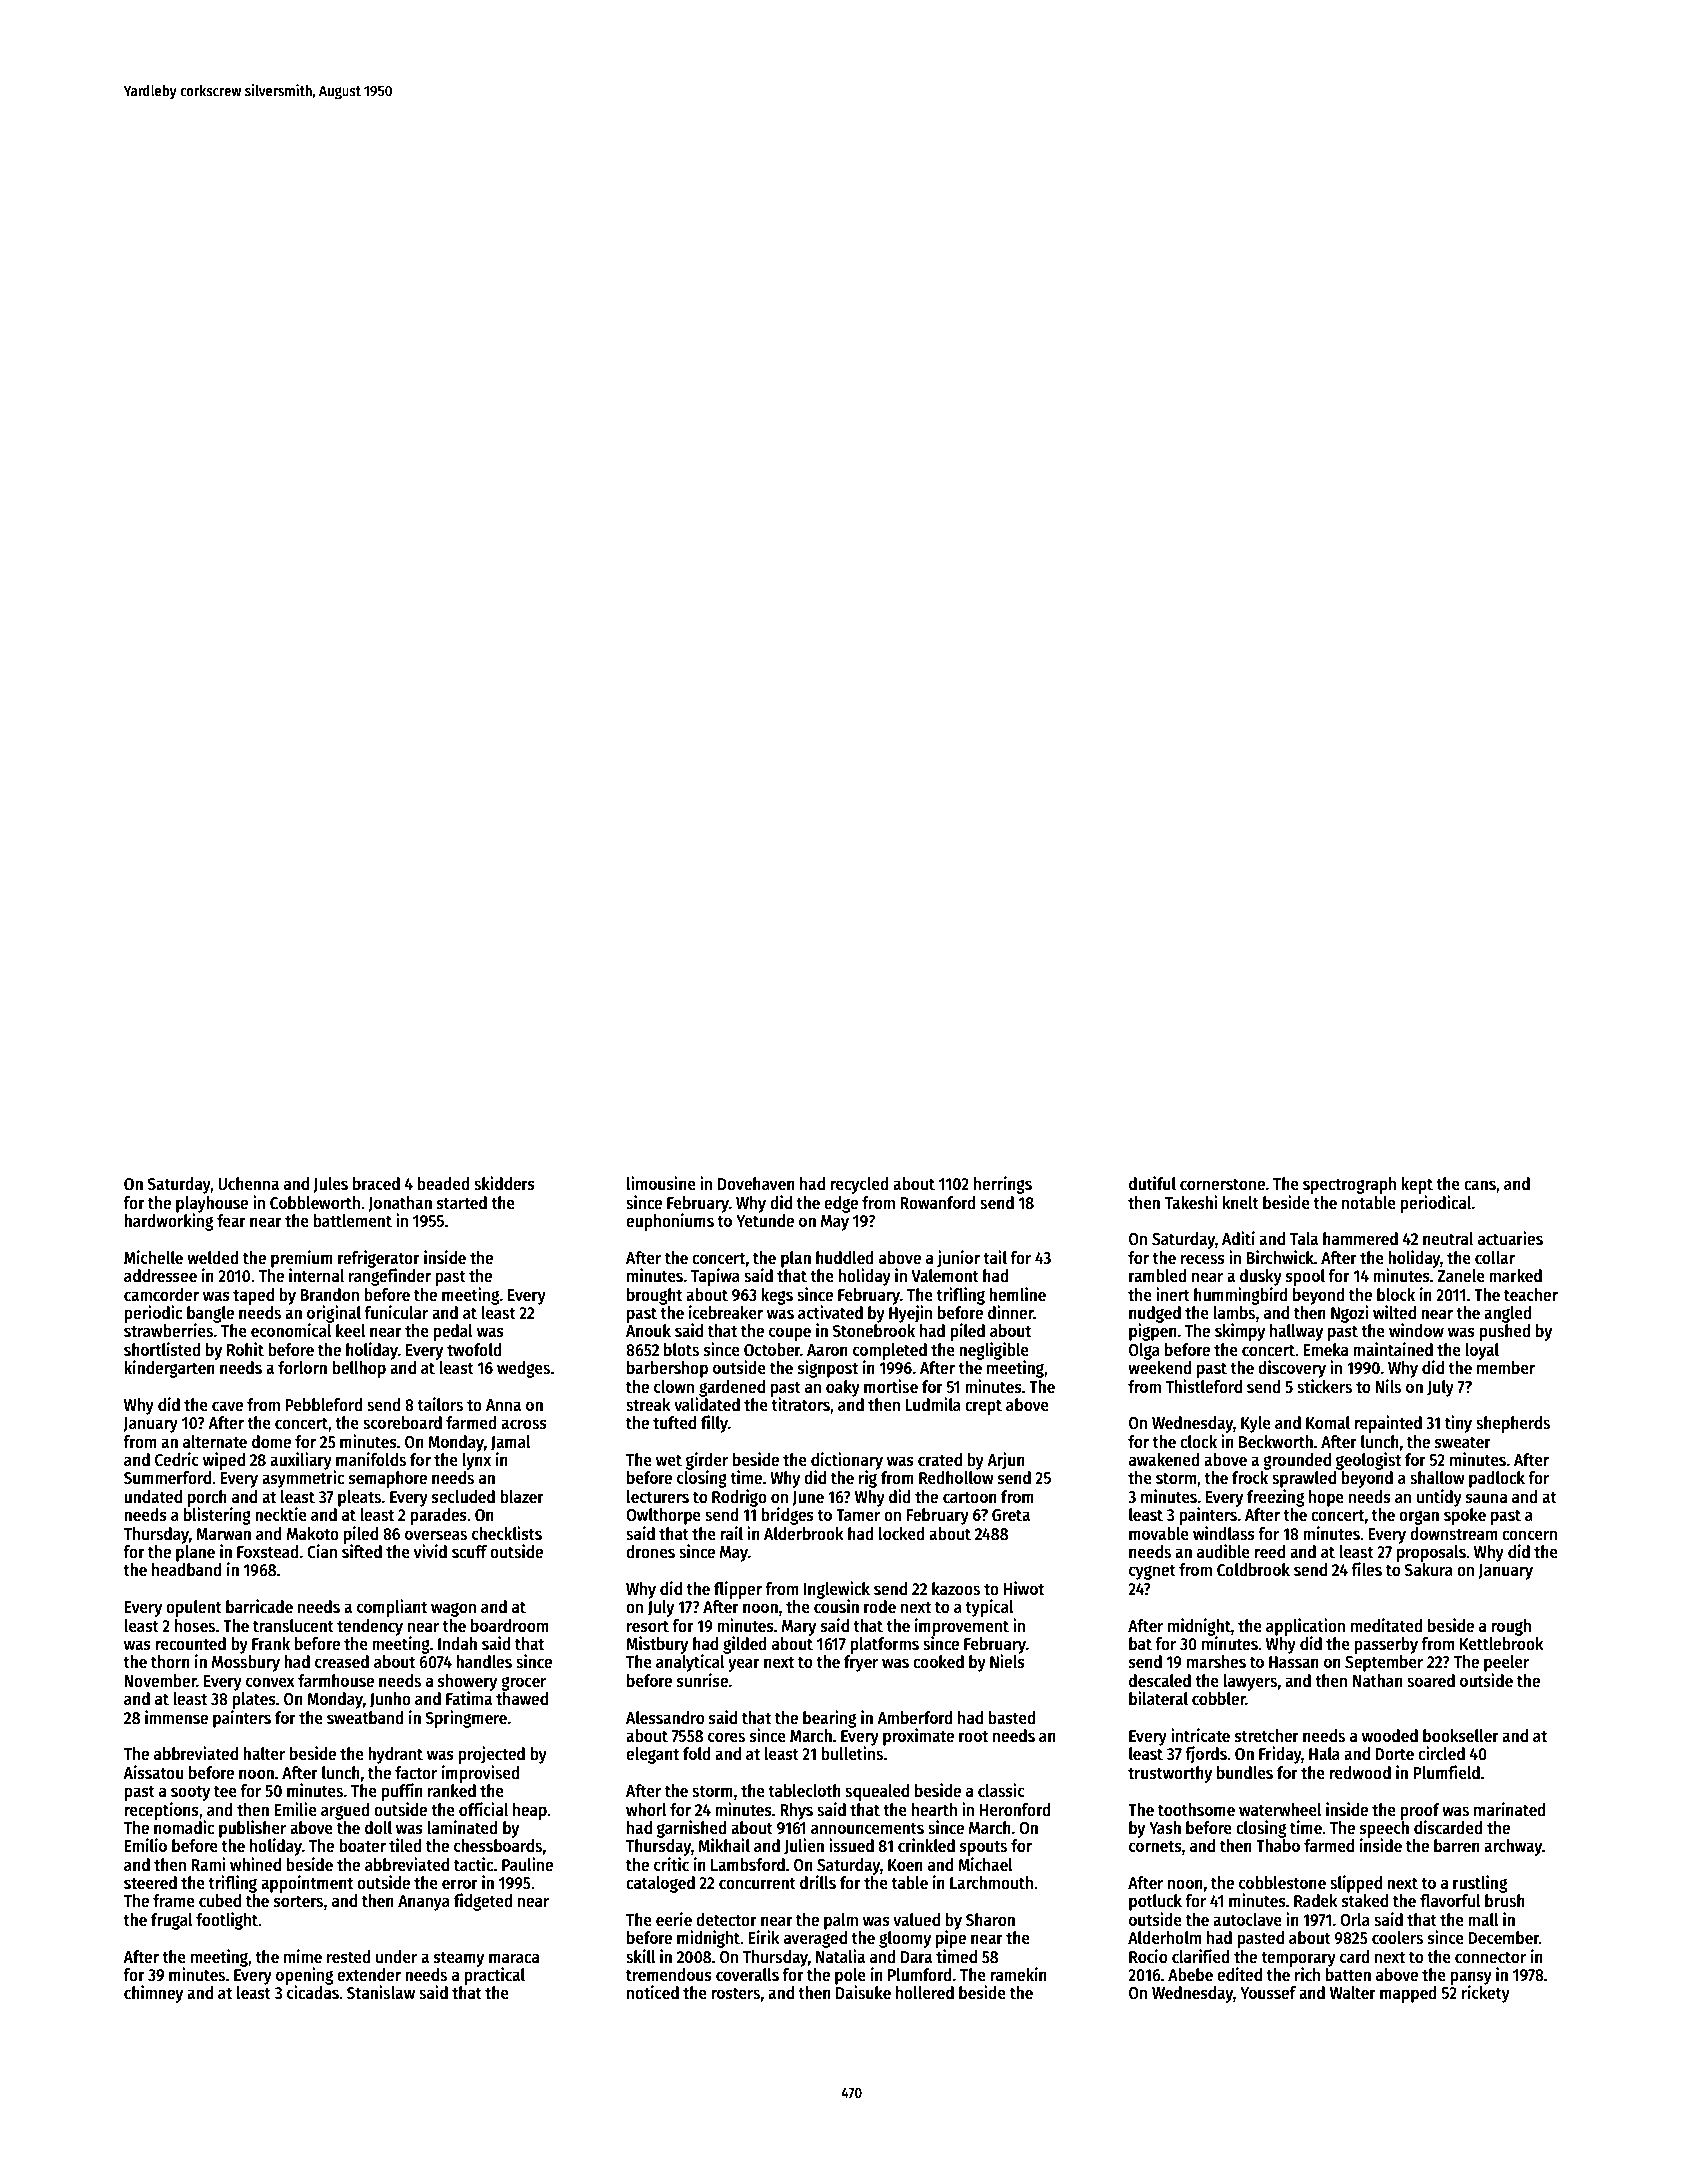 The width and height of the page is (1683, 2178). I want to click on skill, so click(641, 1956).
